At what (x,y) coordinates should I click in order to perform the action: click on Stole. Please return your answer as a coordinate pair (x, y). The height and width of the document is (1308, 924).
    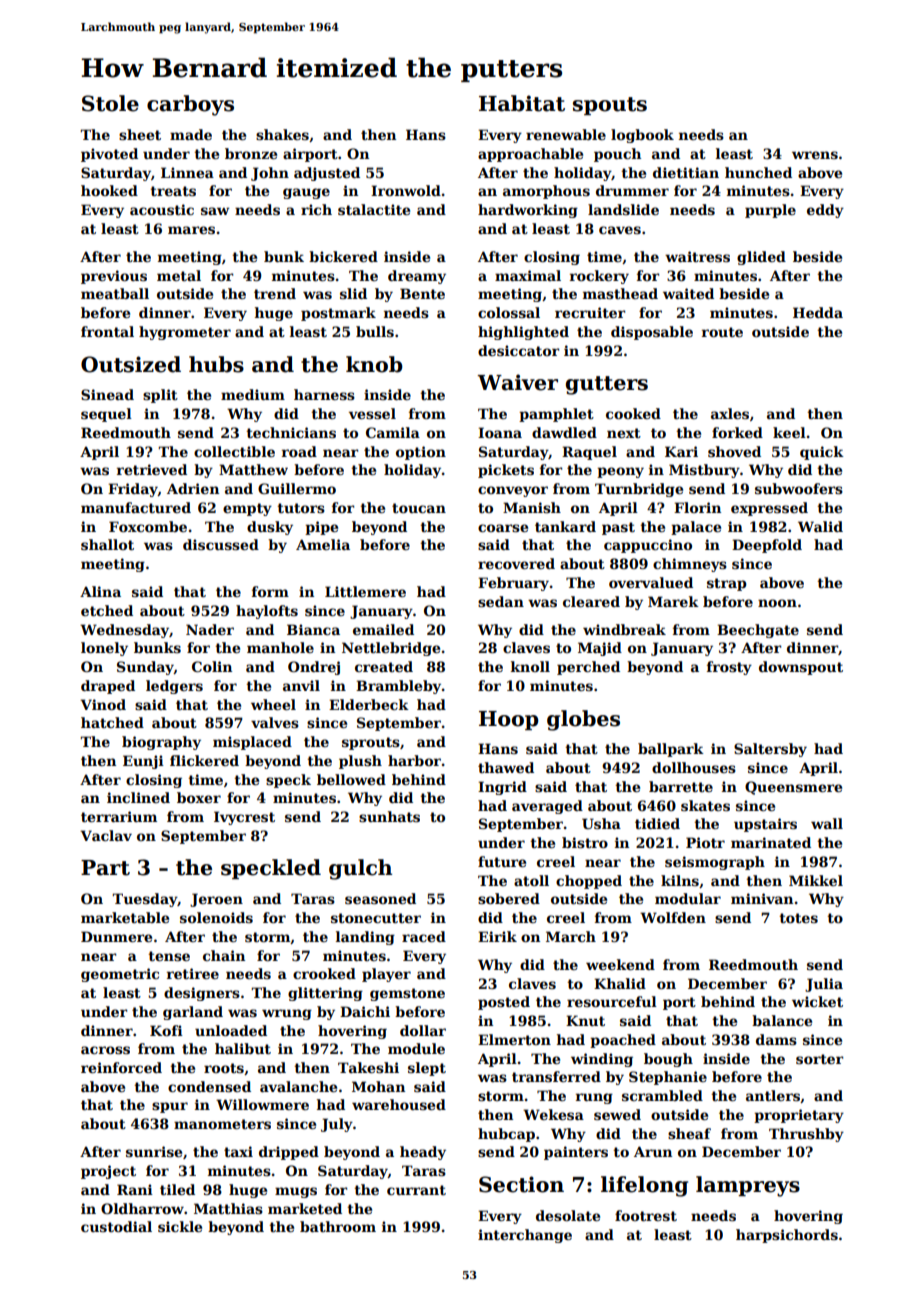
    Looking at the image, I should click on (110, 103).
